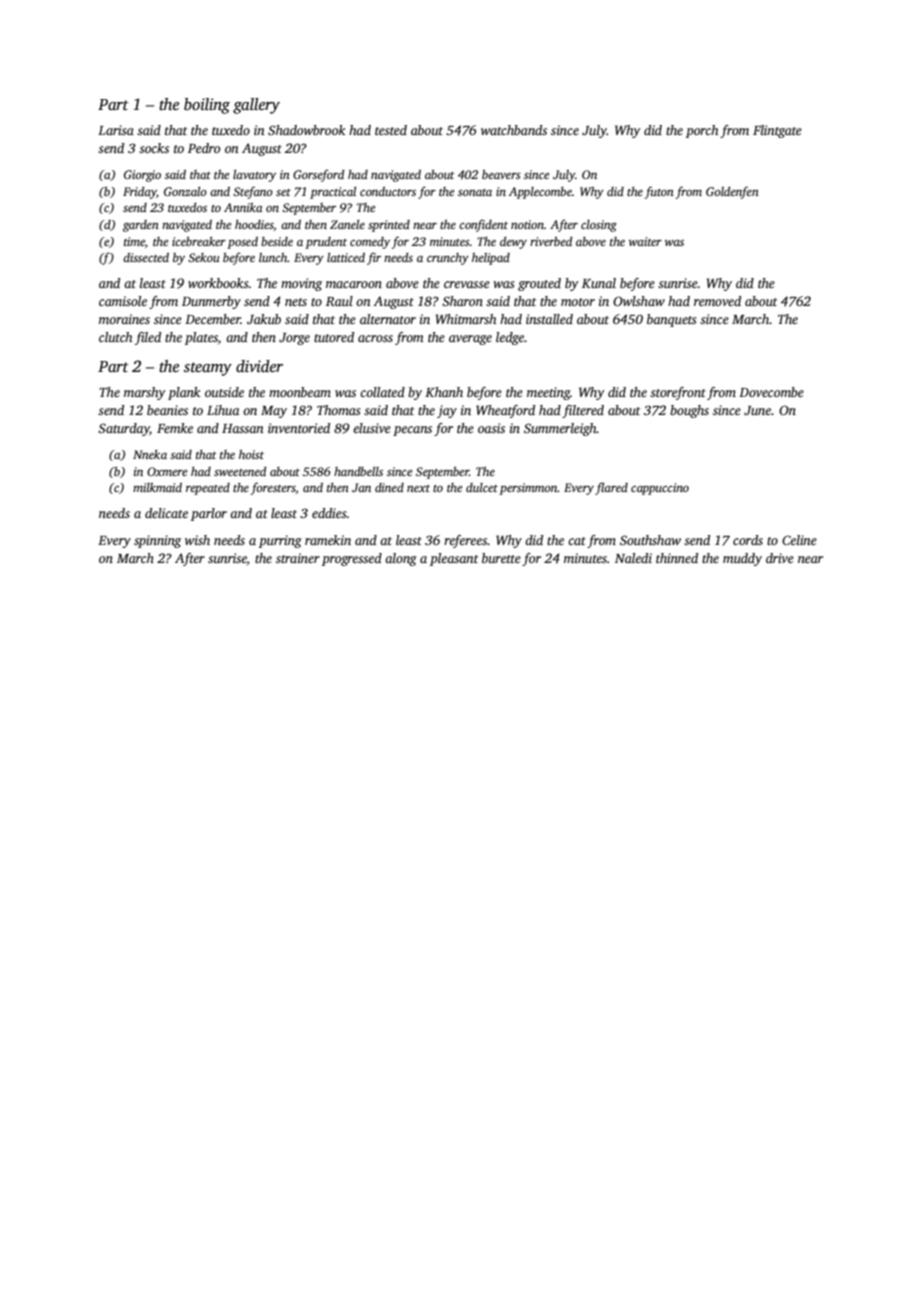 Image resolution: width=924 pixels, height=1308 pixels. Describe the element at coordinates (298, 558) in the screenshot. I see `strainer` at that location.
